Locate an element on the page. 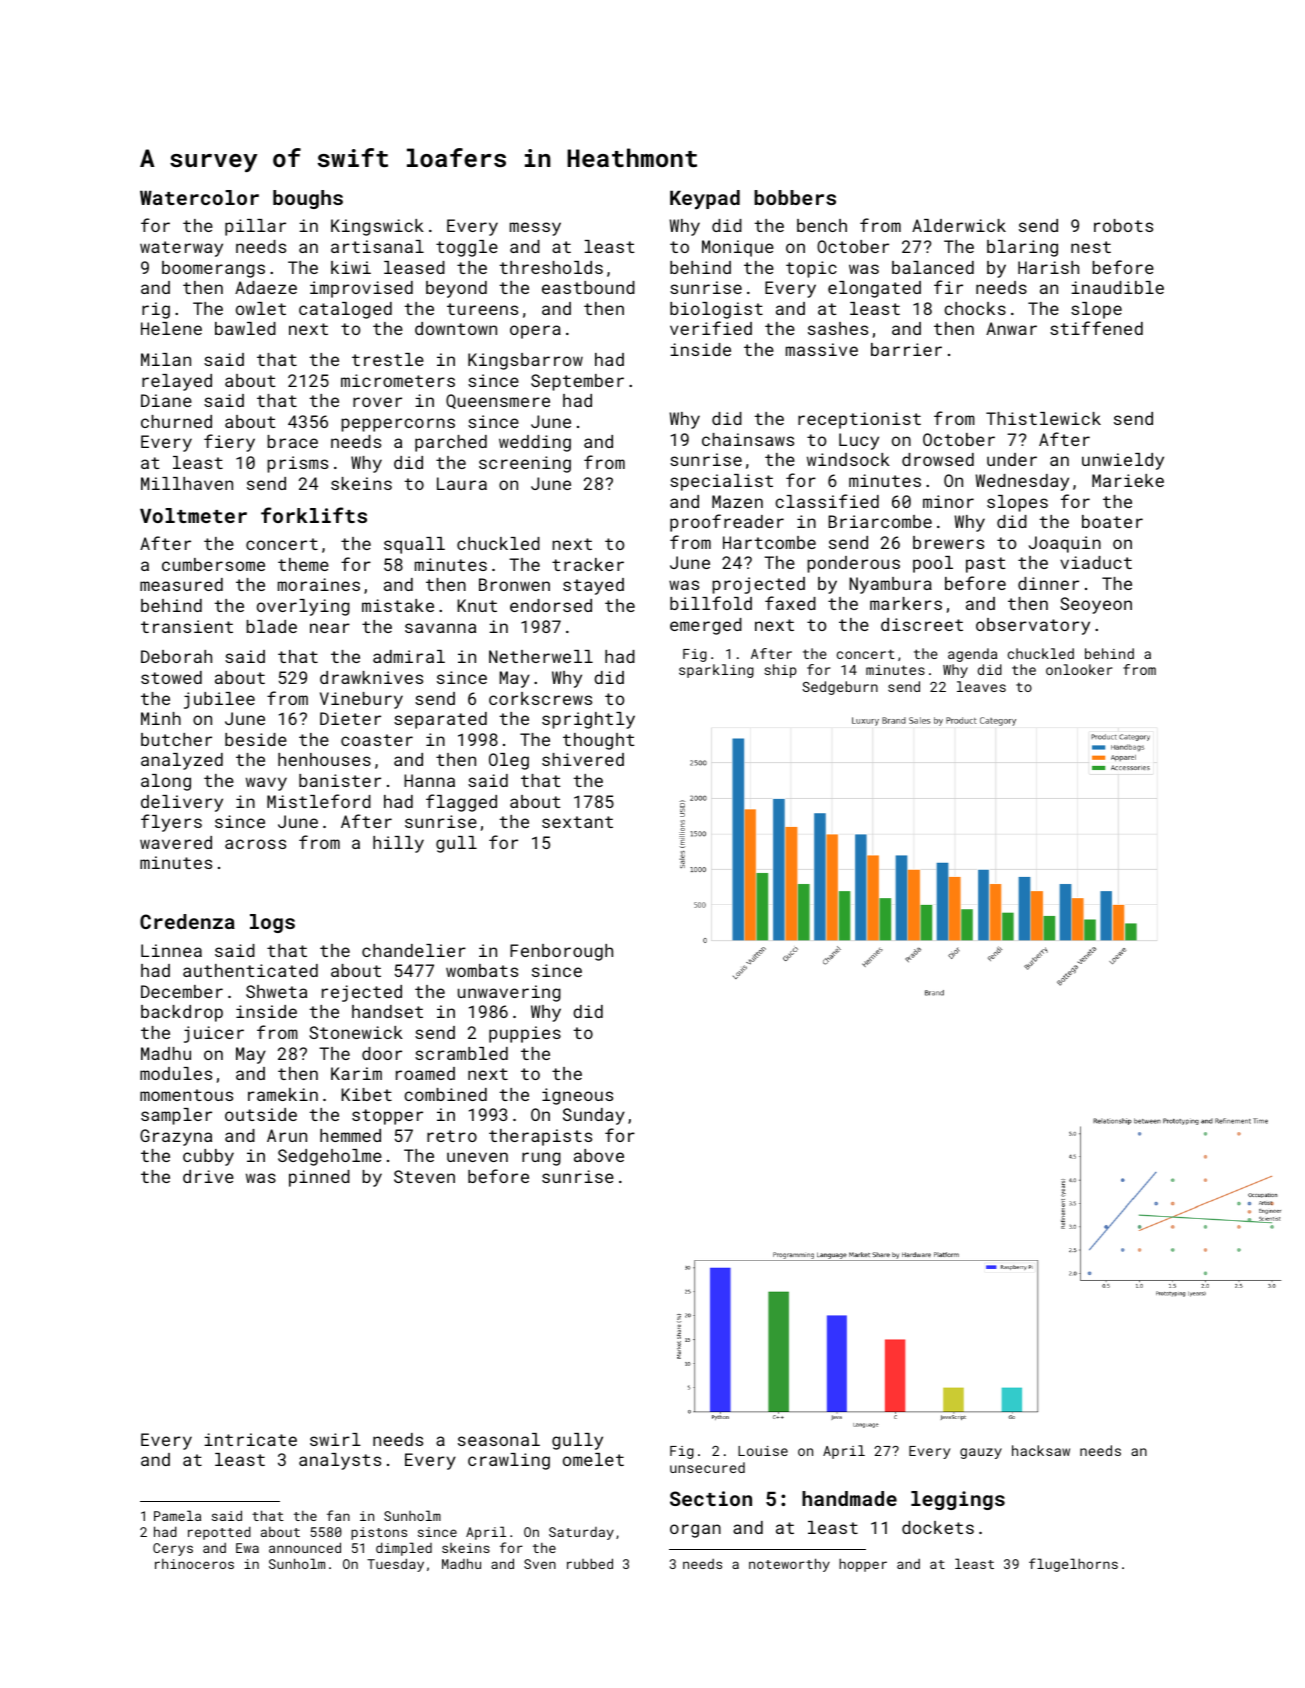  gauzy is located at coordinates (981, 1453).
